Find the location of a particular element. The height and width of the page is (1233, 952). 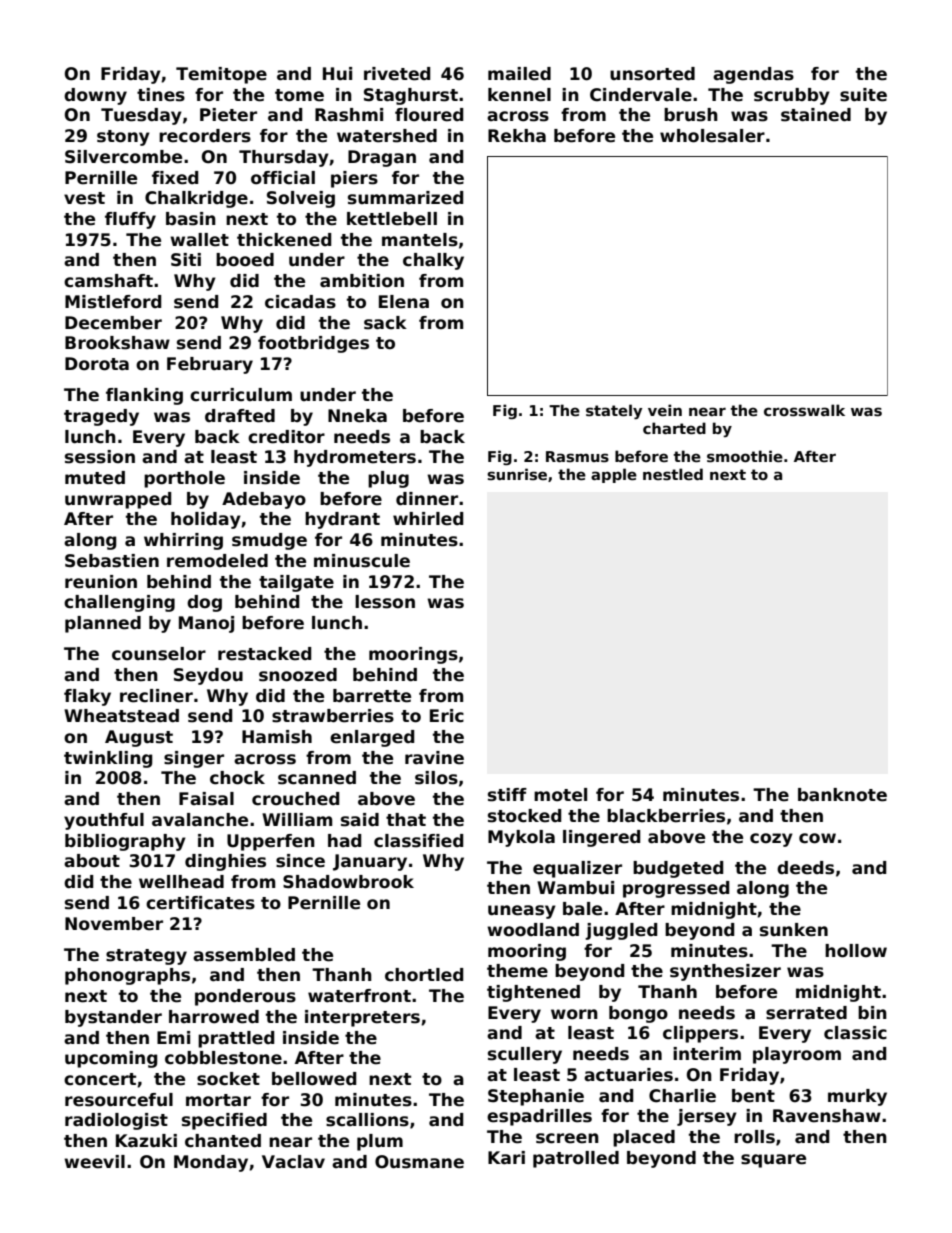

mailed is located at coordinates (519, 74).
